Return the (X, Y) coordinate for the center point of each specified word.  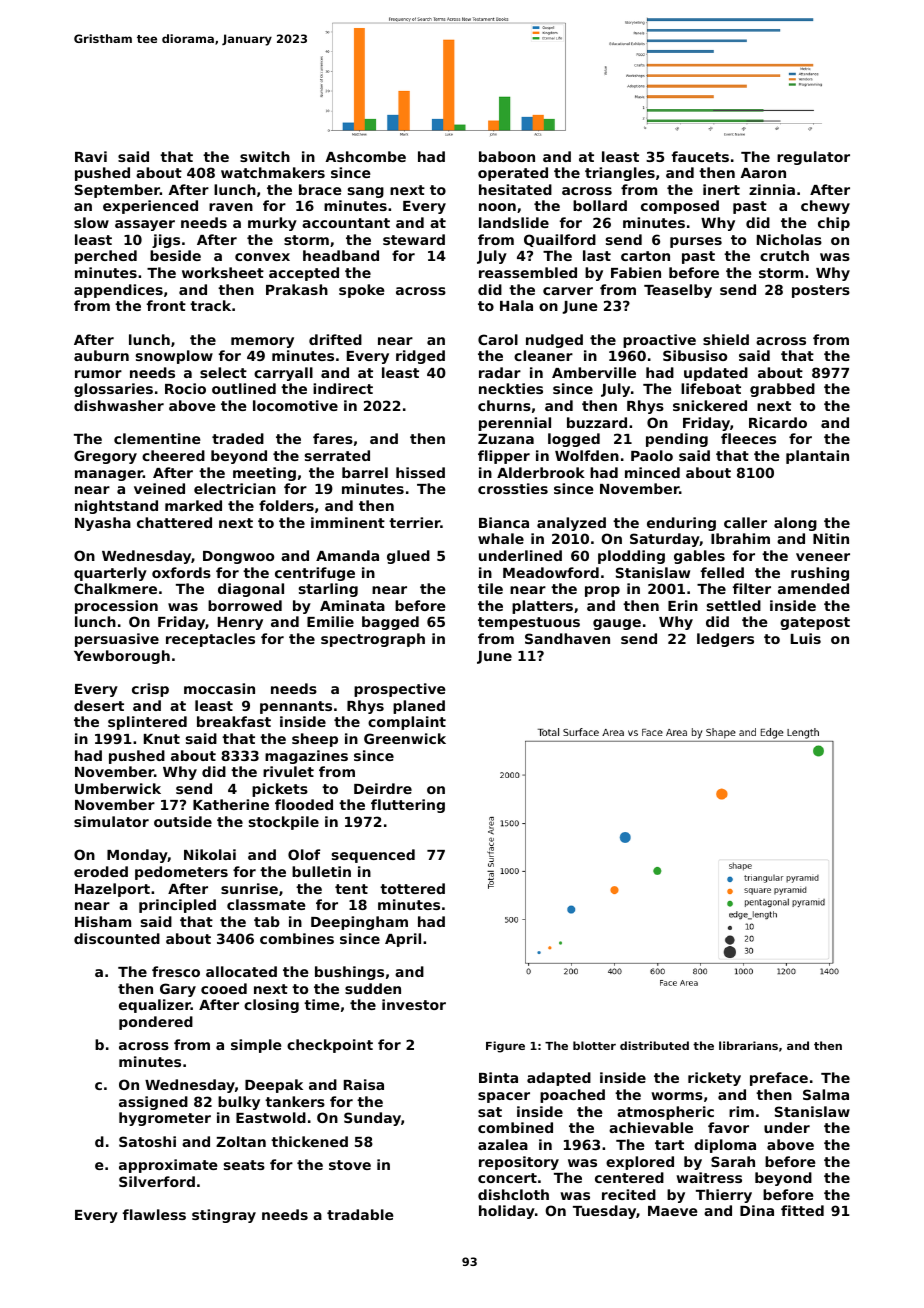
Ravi (91, 156)
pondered (156, 1023)
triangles (620, 174)
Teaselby (678, 291)
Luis (806, 638)
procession (116, 607)
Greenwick (405, 738)
